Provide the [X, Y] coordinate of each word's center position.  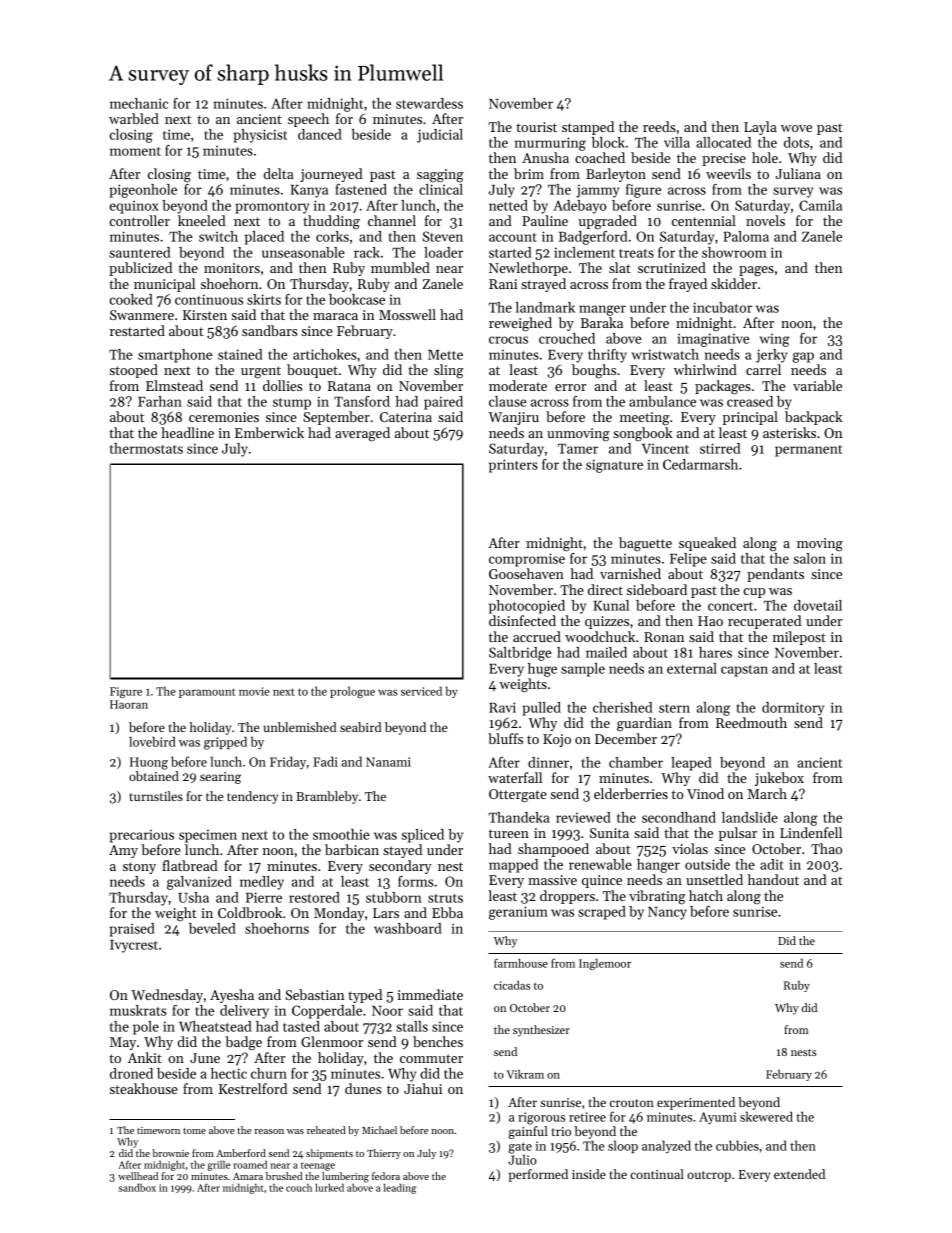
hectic [229, 1073]
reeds [659, 126]
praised [132, 930]
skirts [264, 299]
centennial [704, 220]
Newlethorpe [528, 269]
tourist [536, 127]
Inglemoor [605, 964]
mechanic [139, 103]
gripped [225, 743]
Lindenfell [811, 832]
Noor [387, 1011]
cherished [623, 707]
